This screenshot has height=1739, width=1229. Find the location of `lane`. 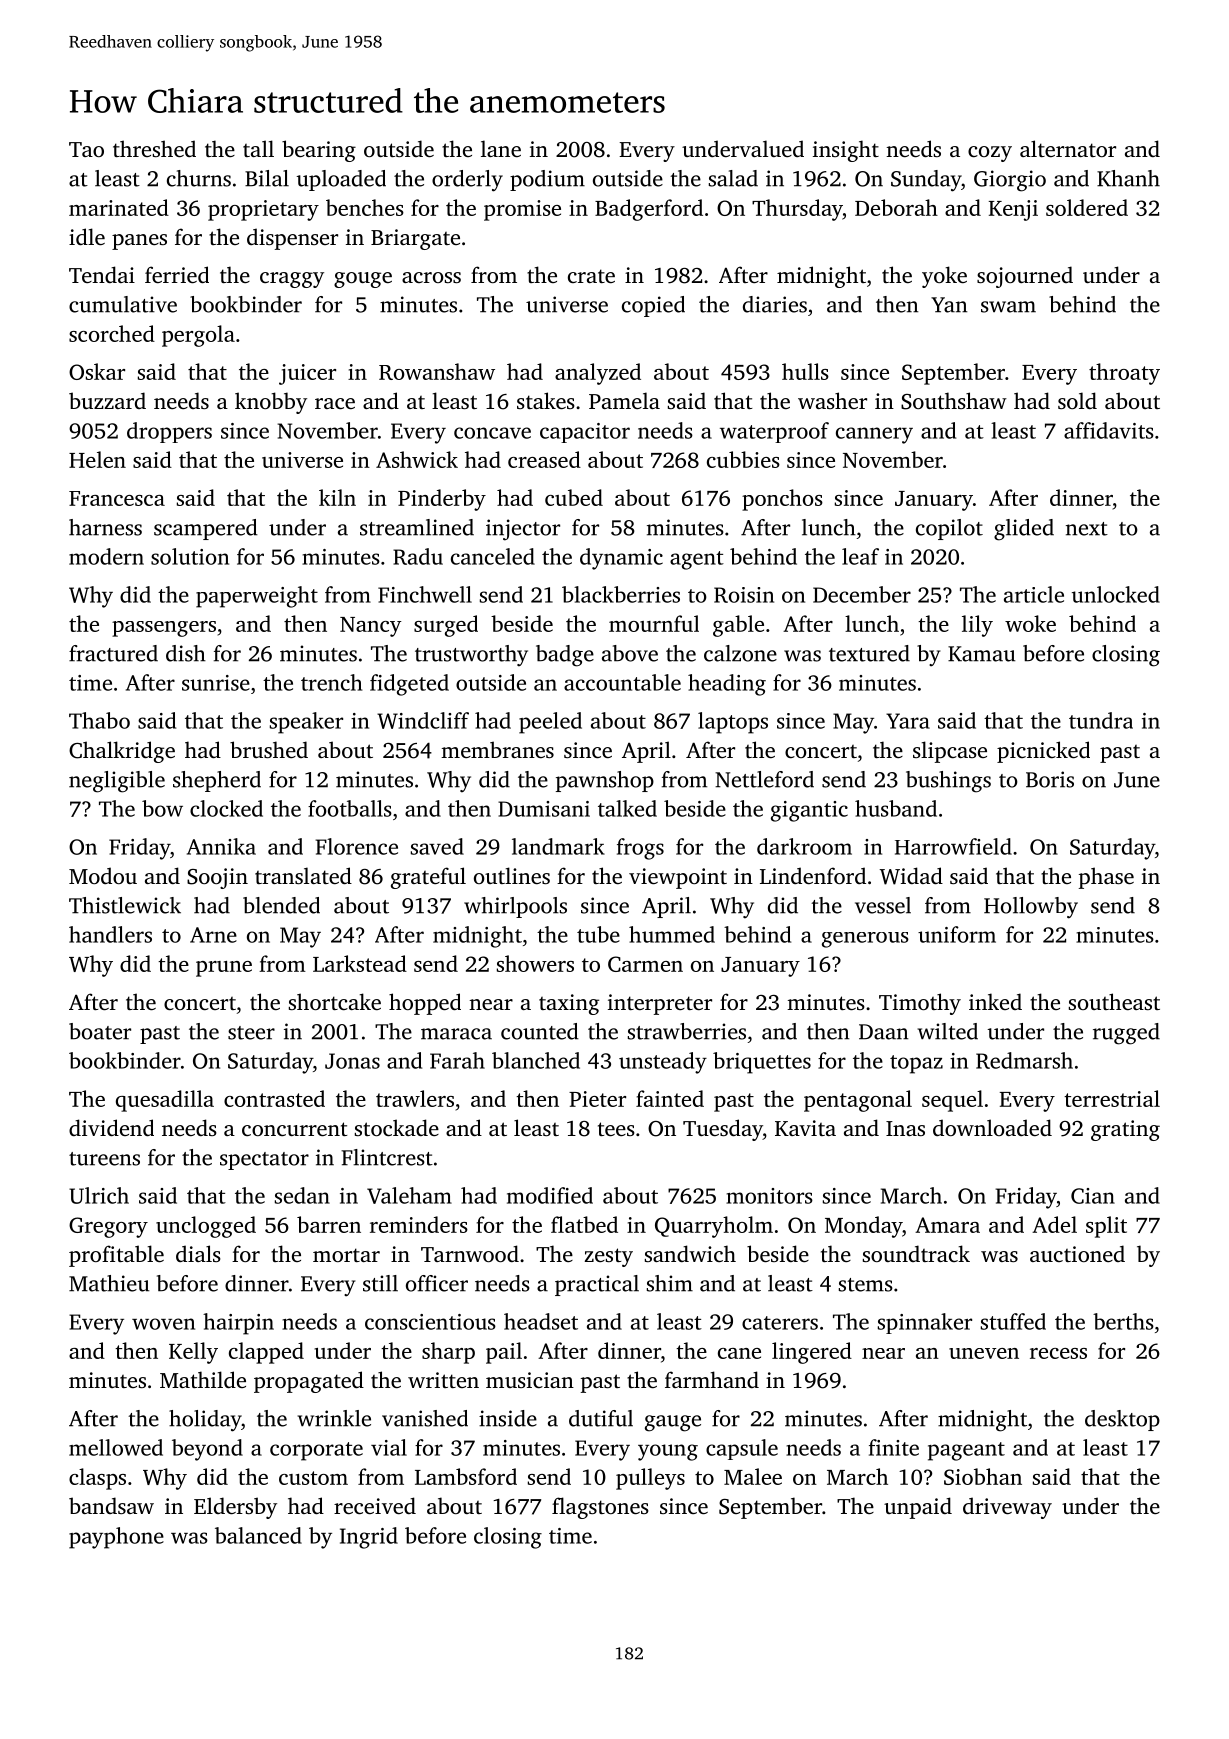

lane is located at coordinates (501, 148).
